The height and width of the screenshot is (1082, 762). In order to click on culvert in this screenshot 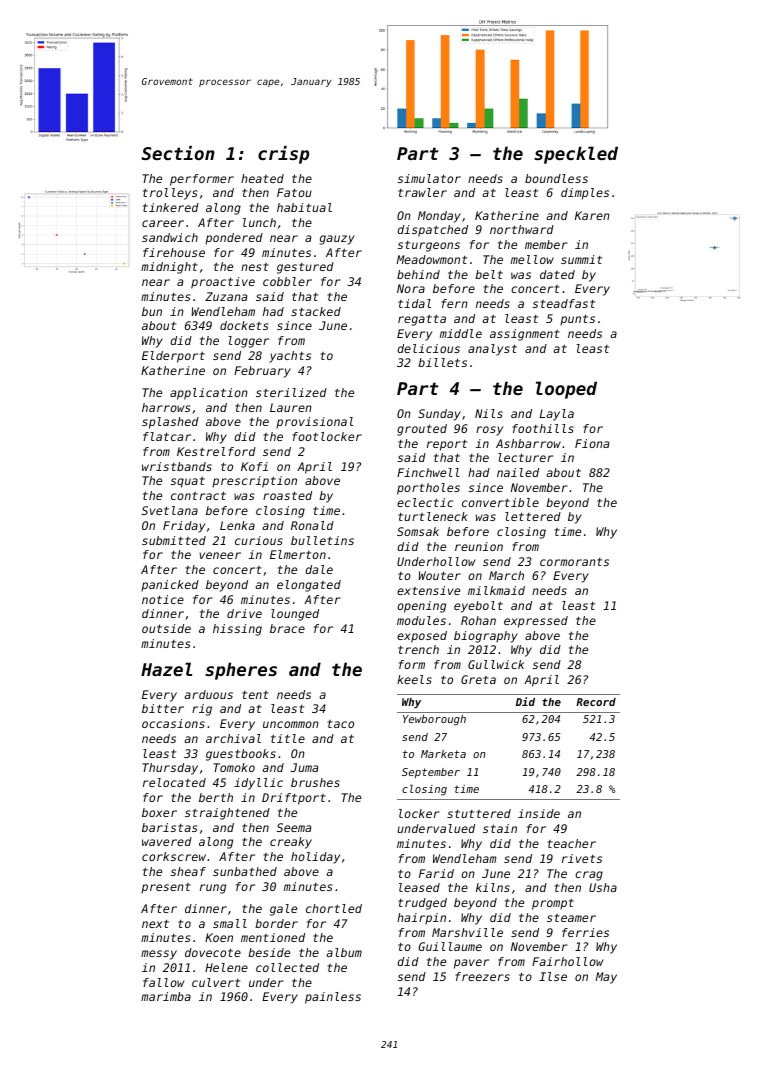, I will do `click(216, 982)`.
